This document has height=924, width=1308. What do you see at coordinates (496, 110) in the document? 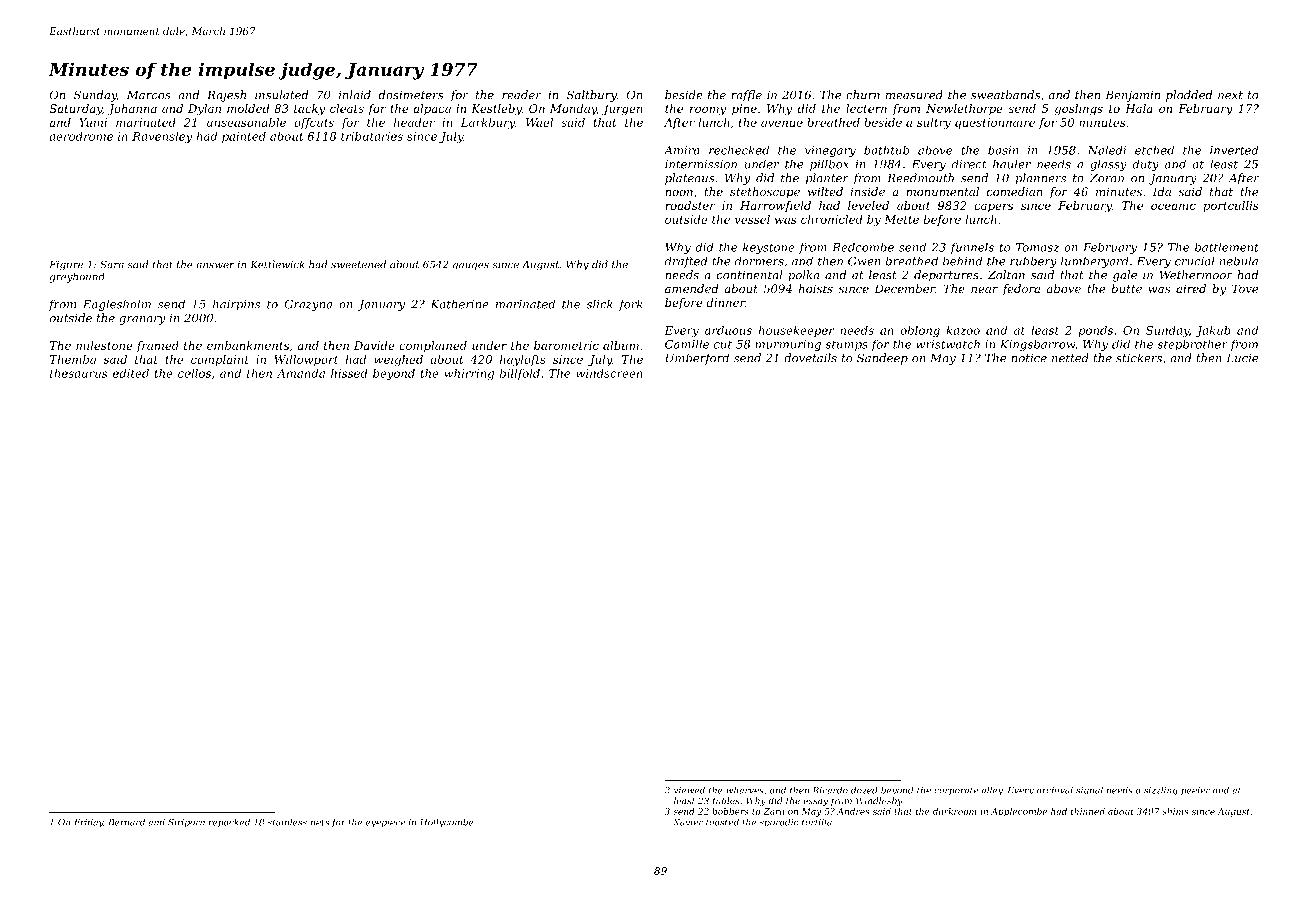
I see `Kestleby` at bounding box center [496, 110].
